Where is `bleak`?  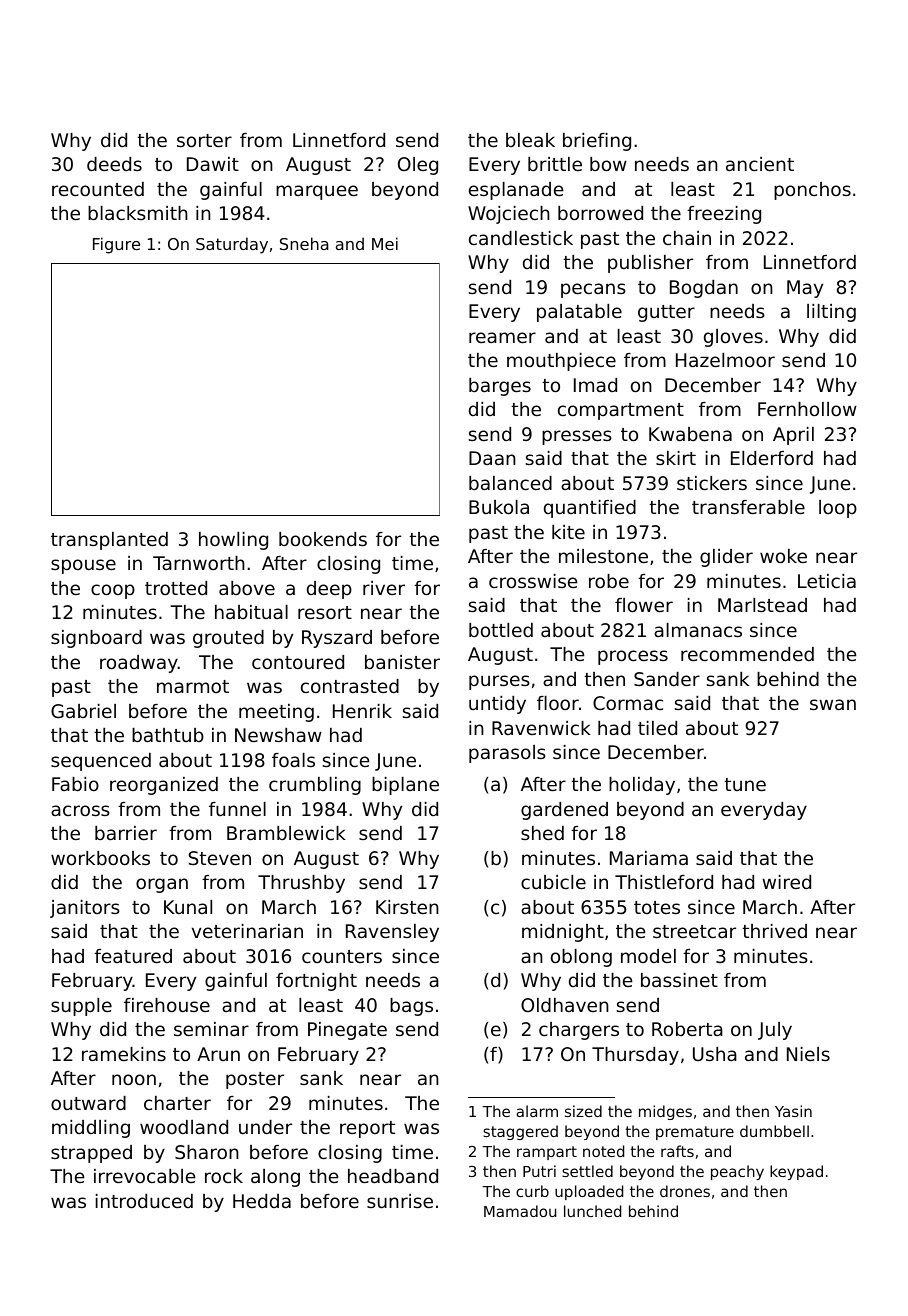 bleak is located at coordinates (530, 140).
